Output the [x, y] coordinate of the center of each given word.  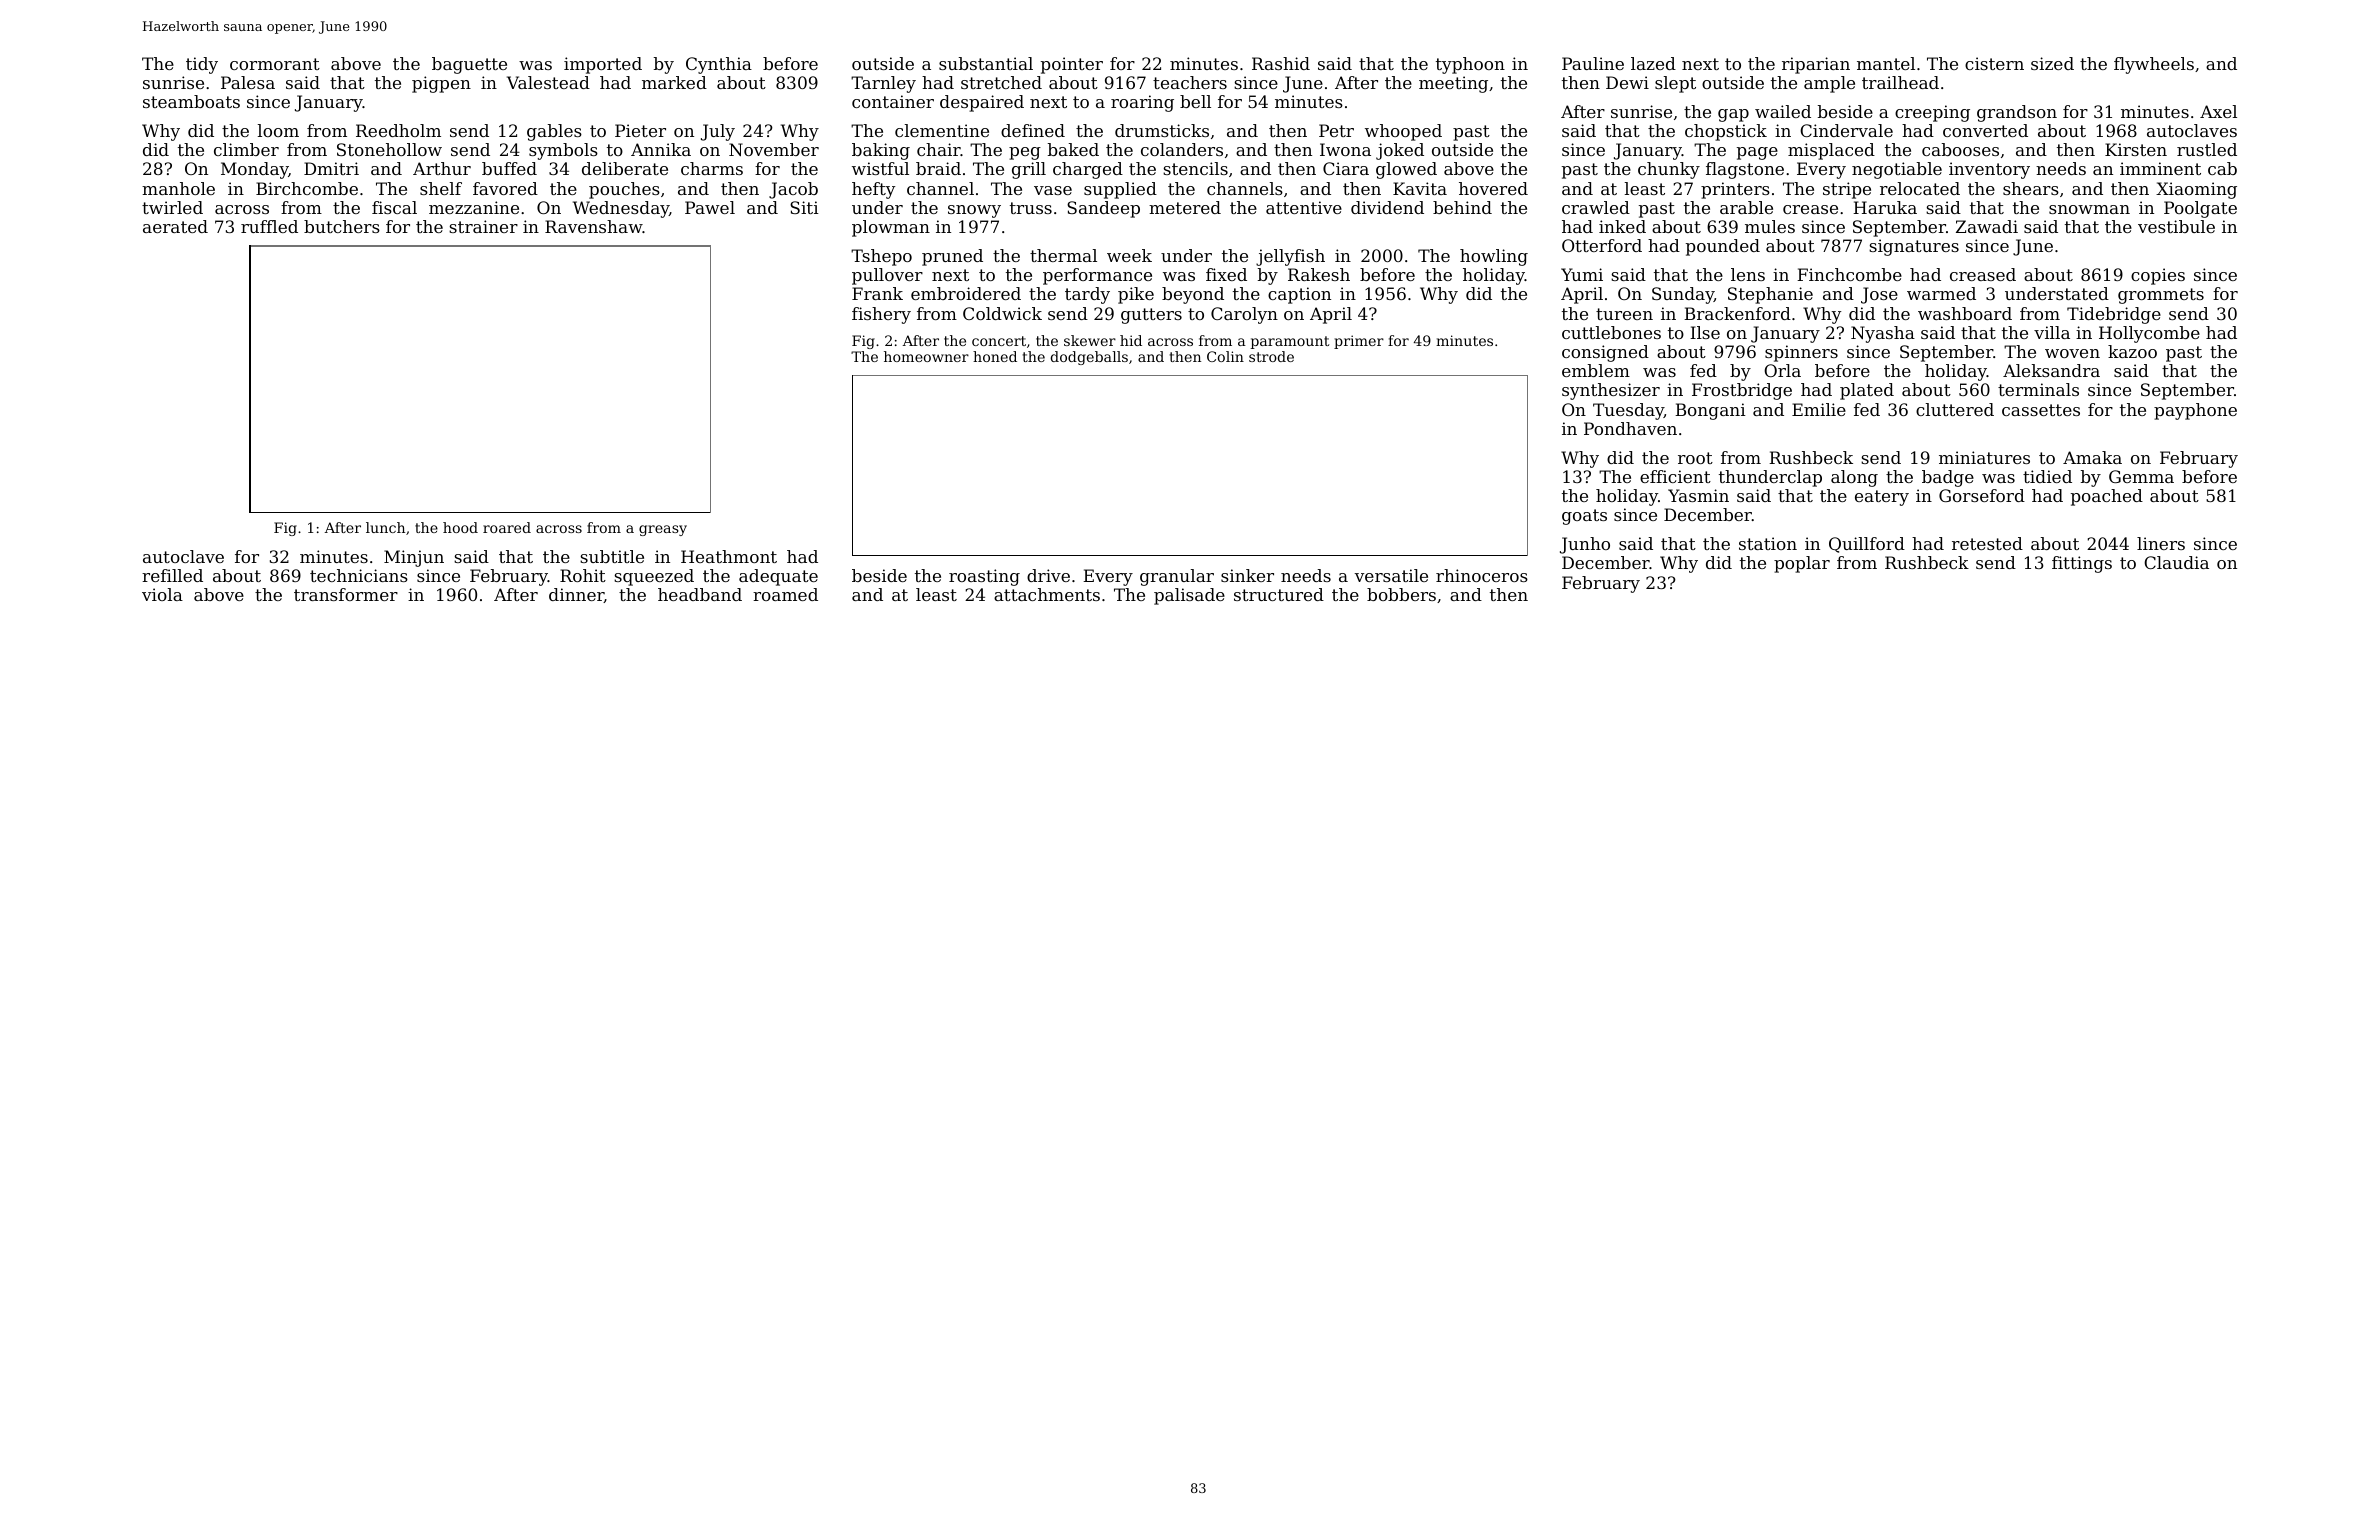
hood [460, 527]
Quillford [1867, 545]
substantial [986, 63]
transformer [346, 594]
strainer [483, 226]
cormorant [275, 64]
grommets [2161, 296]
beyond [1193, 295]
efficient [1675, 476]
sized [2052, 63]
